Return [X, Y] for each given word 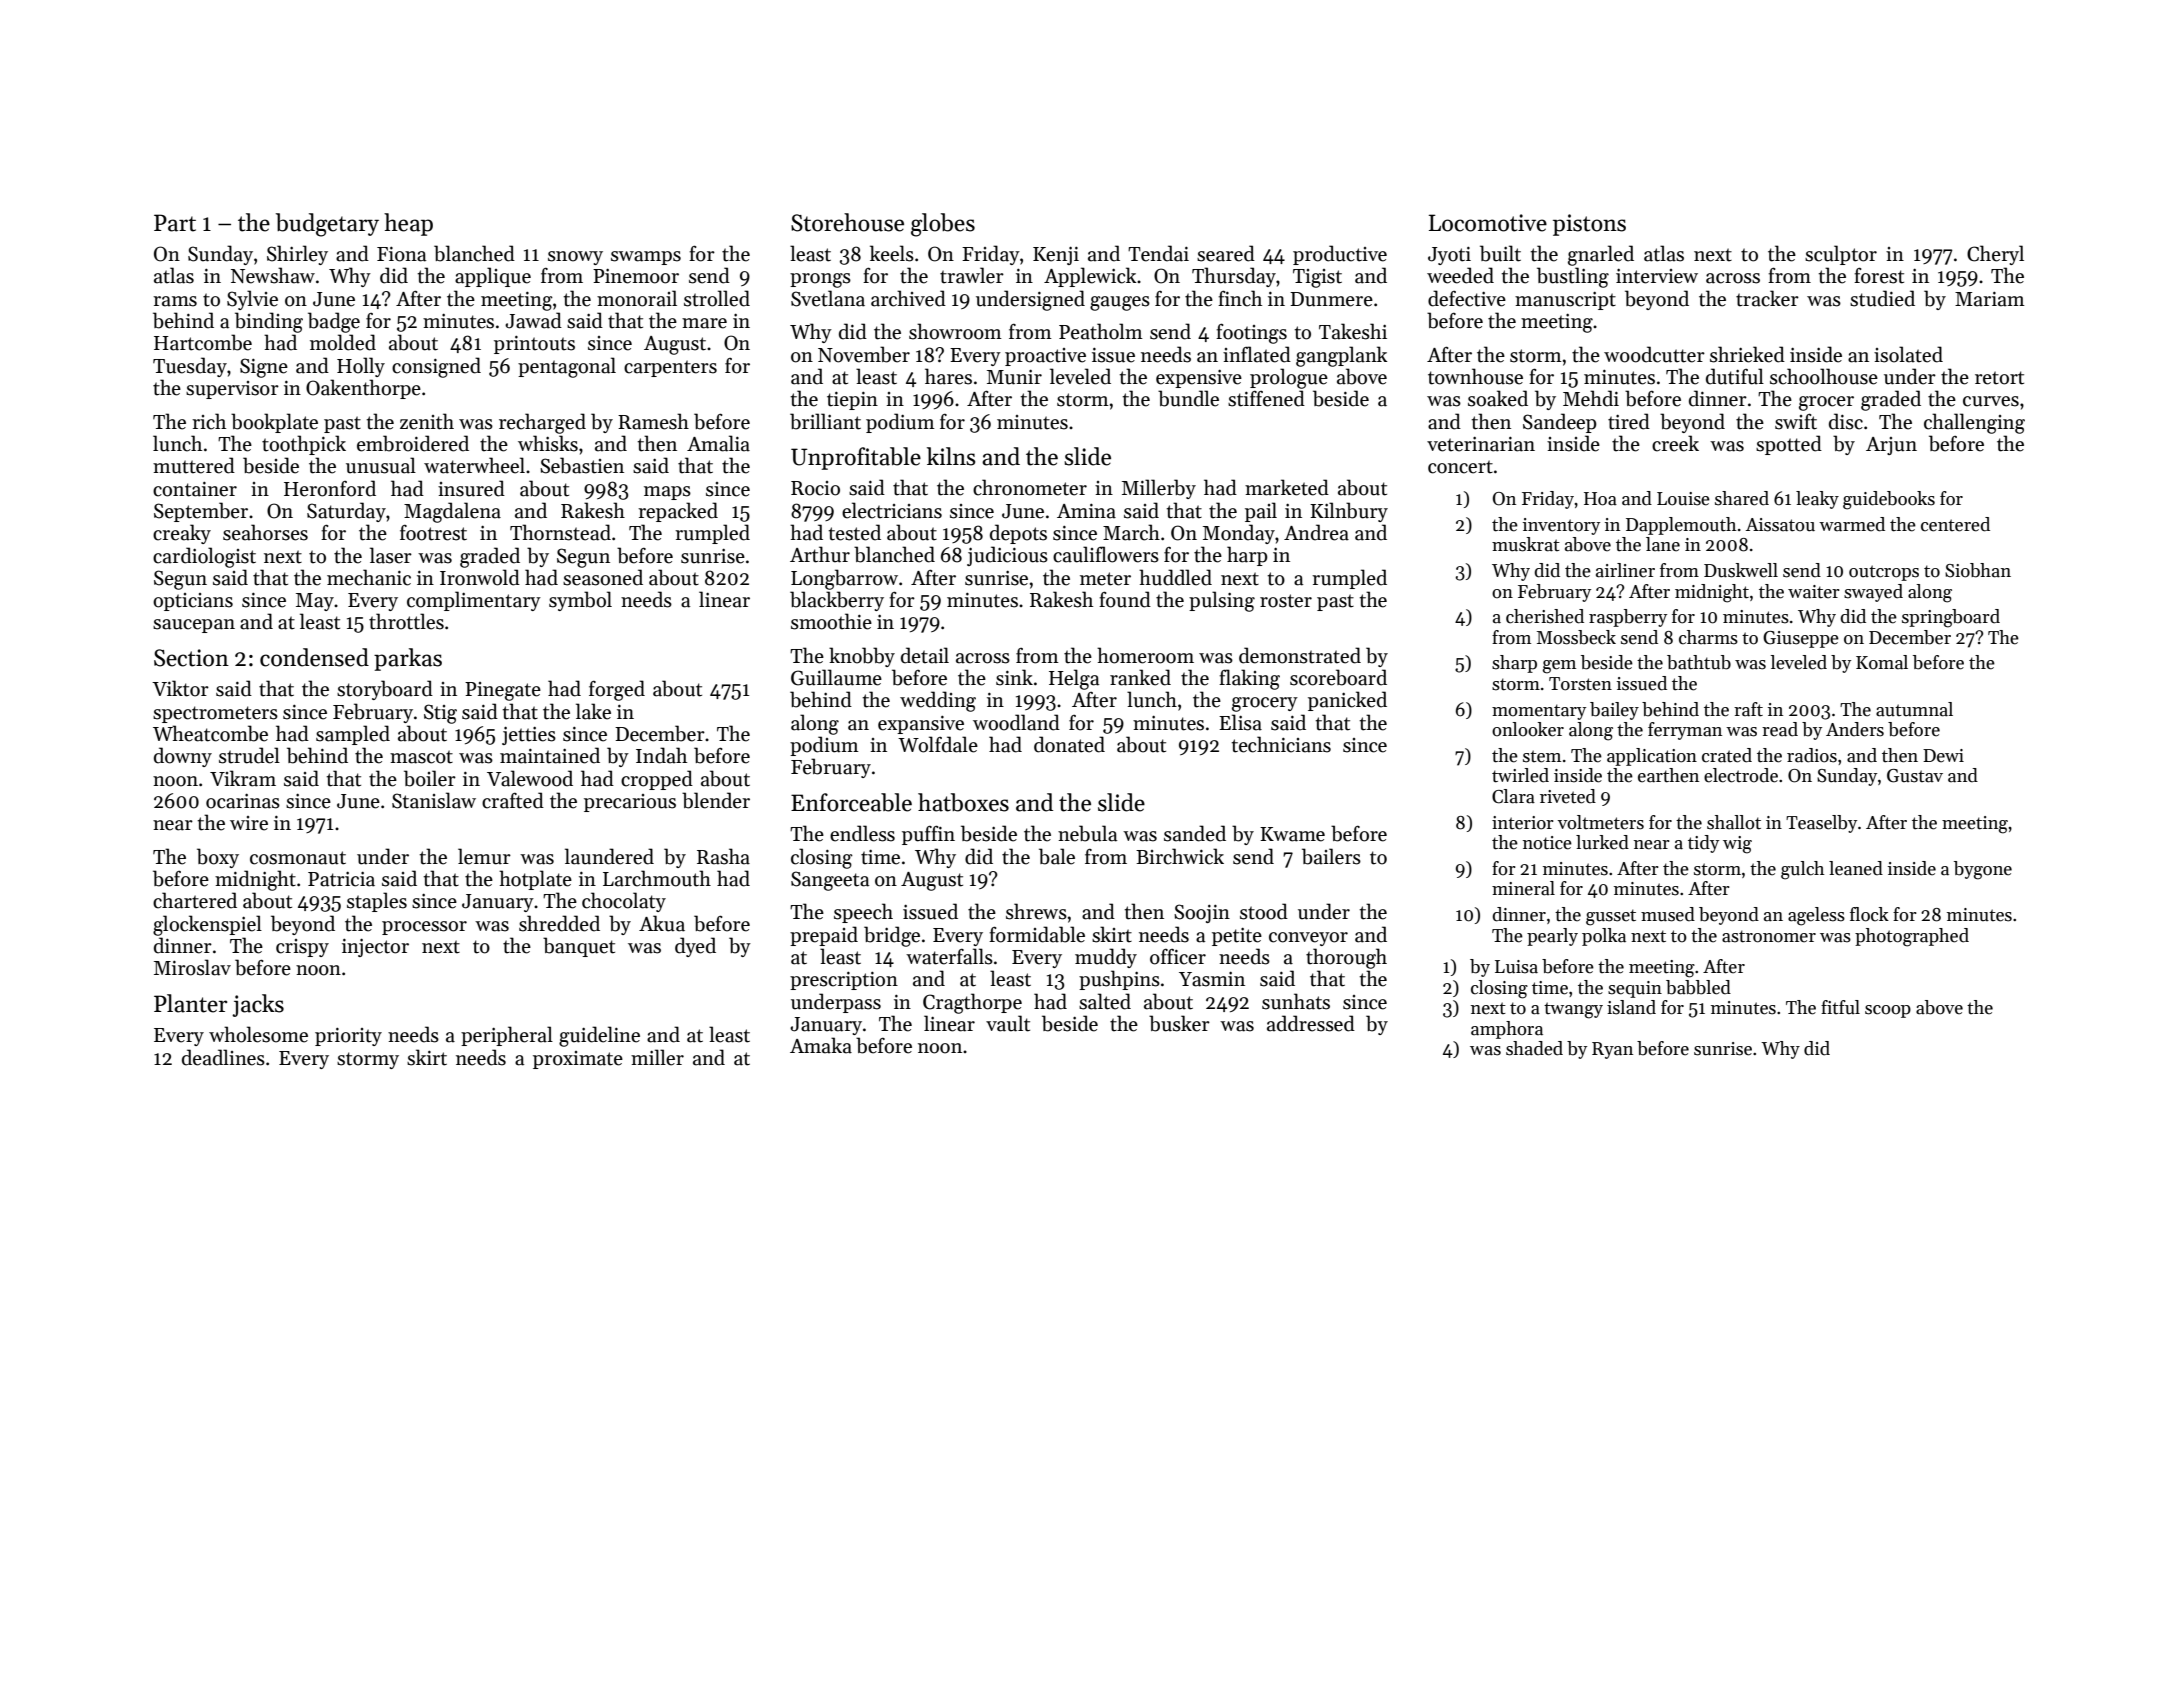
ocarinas [243, 801]
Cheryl [1995, 255]
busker [1179, 1023]
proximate [578, 1060]
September [201, 512]
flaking [1249, 679]
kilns [951, 456]
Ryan [1612, 1050]
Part [175, 223]
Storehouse [847, 222]
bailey [1614, 711]
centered [1955, 524]
